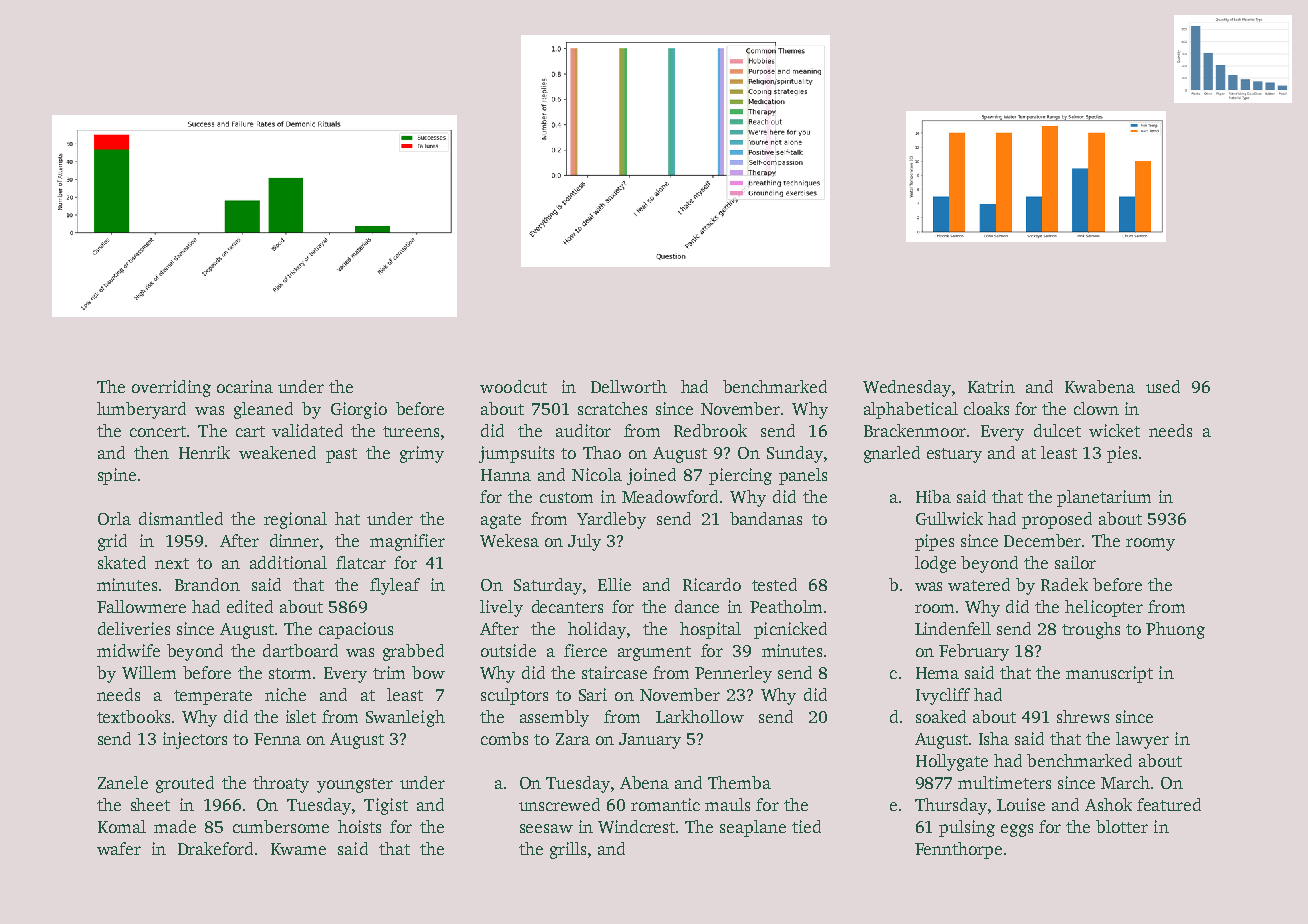 This screenshot has height=924, width=1308. What do you see at coordinates (359, 410) in the screenshot?
I see `Giorgio` at bounding box center [359, 410].
